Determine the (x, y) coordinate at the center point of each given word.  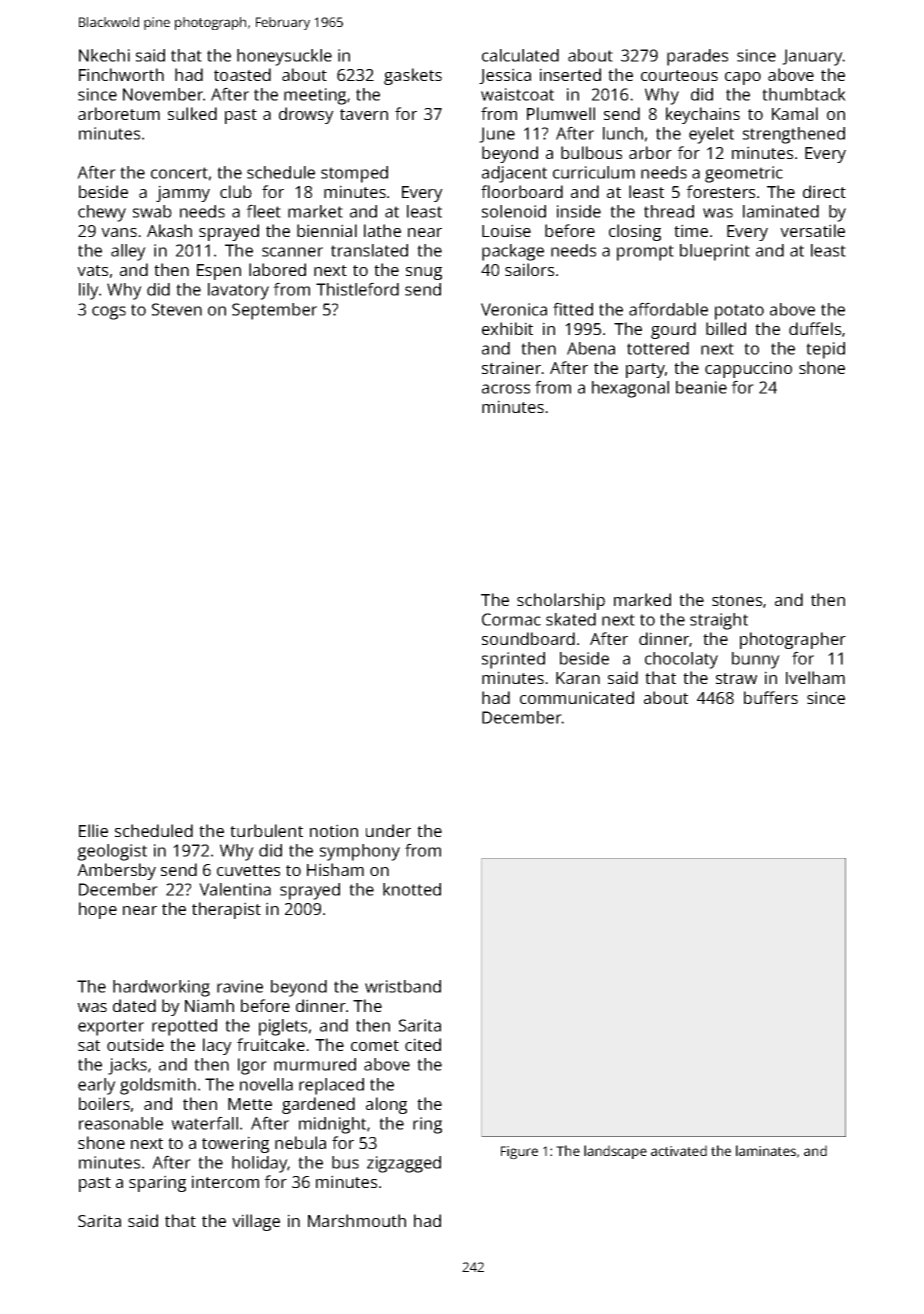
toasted (242, 74)
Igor (252, 1066)
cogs (109, 313)
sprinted (513, 660)
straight (719, 621)
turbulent (266, 830)
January (812, 57)
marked (642, 599)
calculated (520, 55)
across (506, 389)
